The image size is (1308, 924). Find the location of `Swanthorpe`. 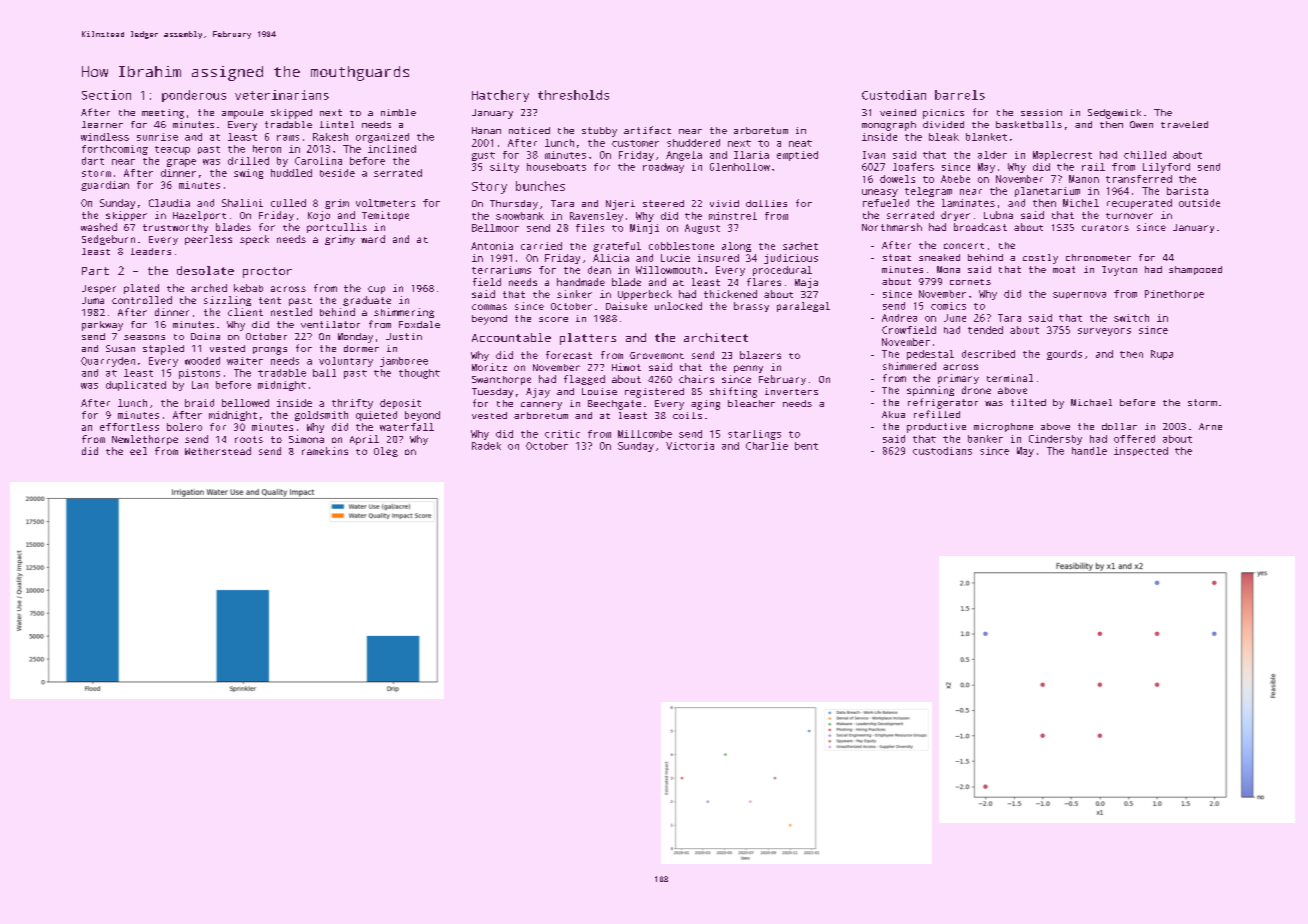

Swanthorpe is located at coordinates (501, 380).
